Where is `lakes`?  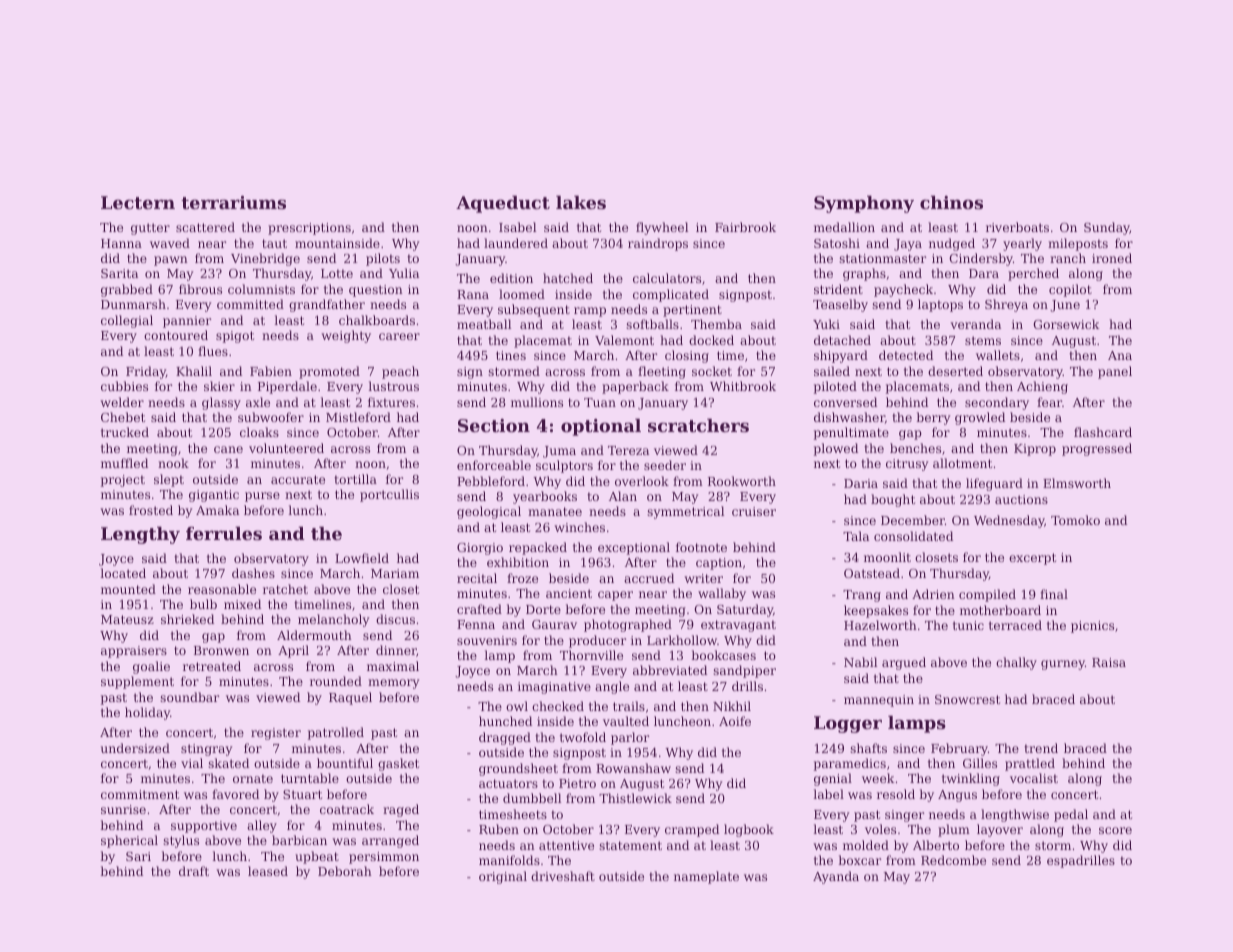
lakes is located at coordinates (581, 202).
